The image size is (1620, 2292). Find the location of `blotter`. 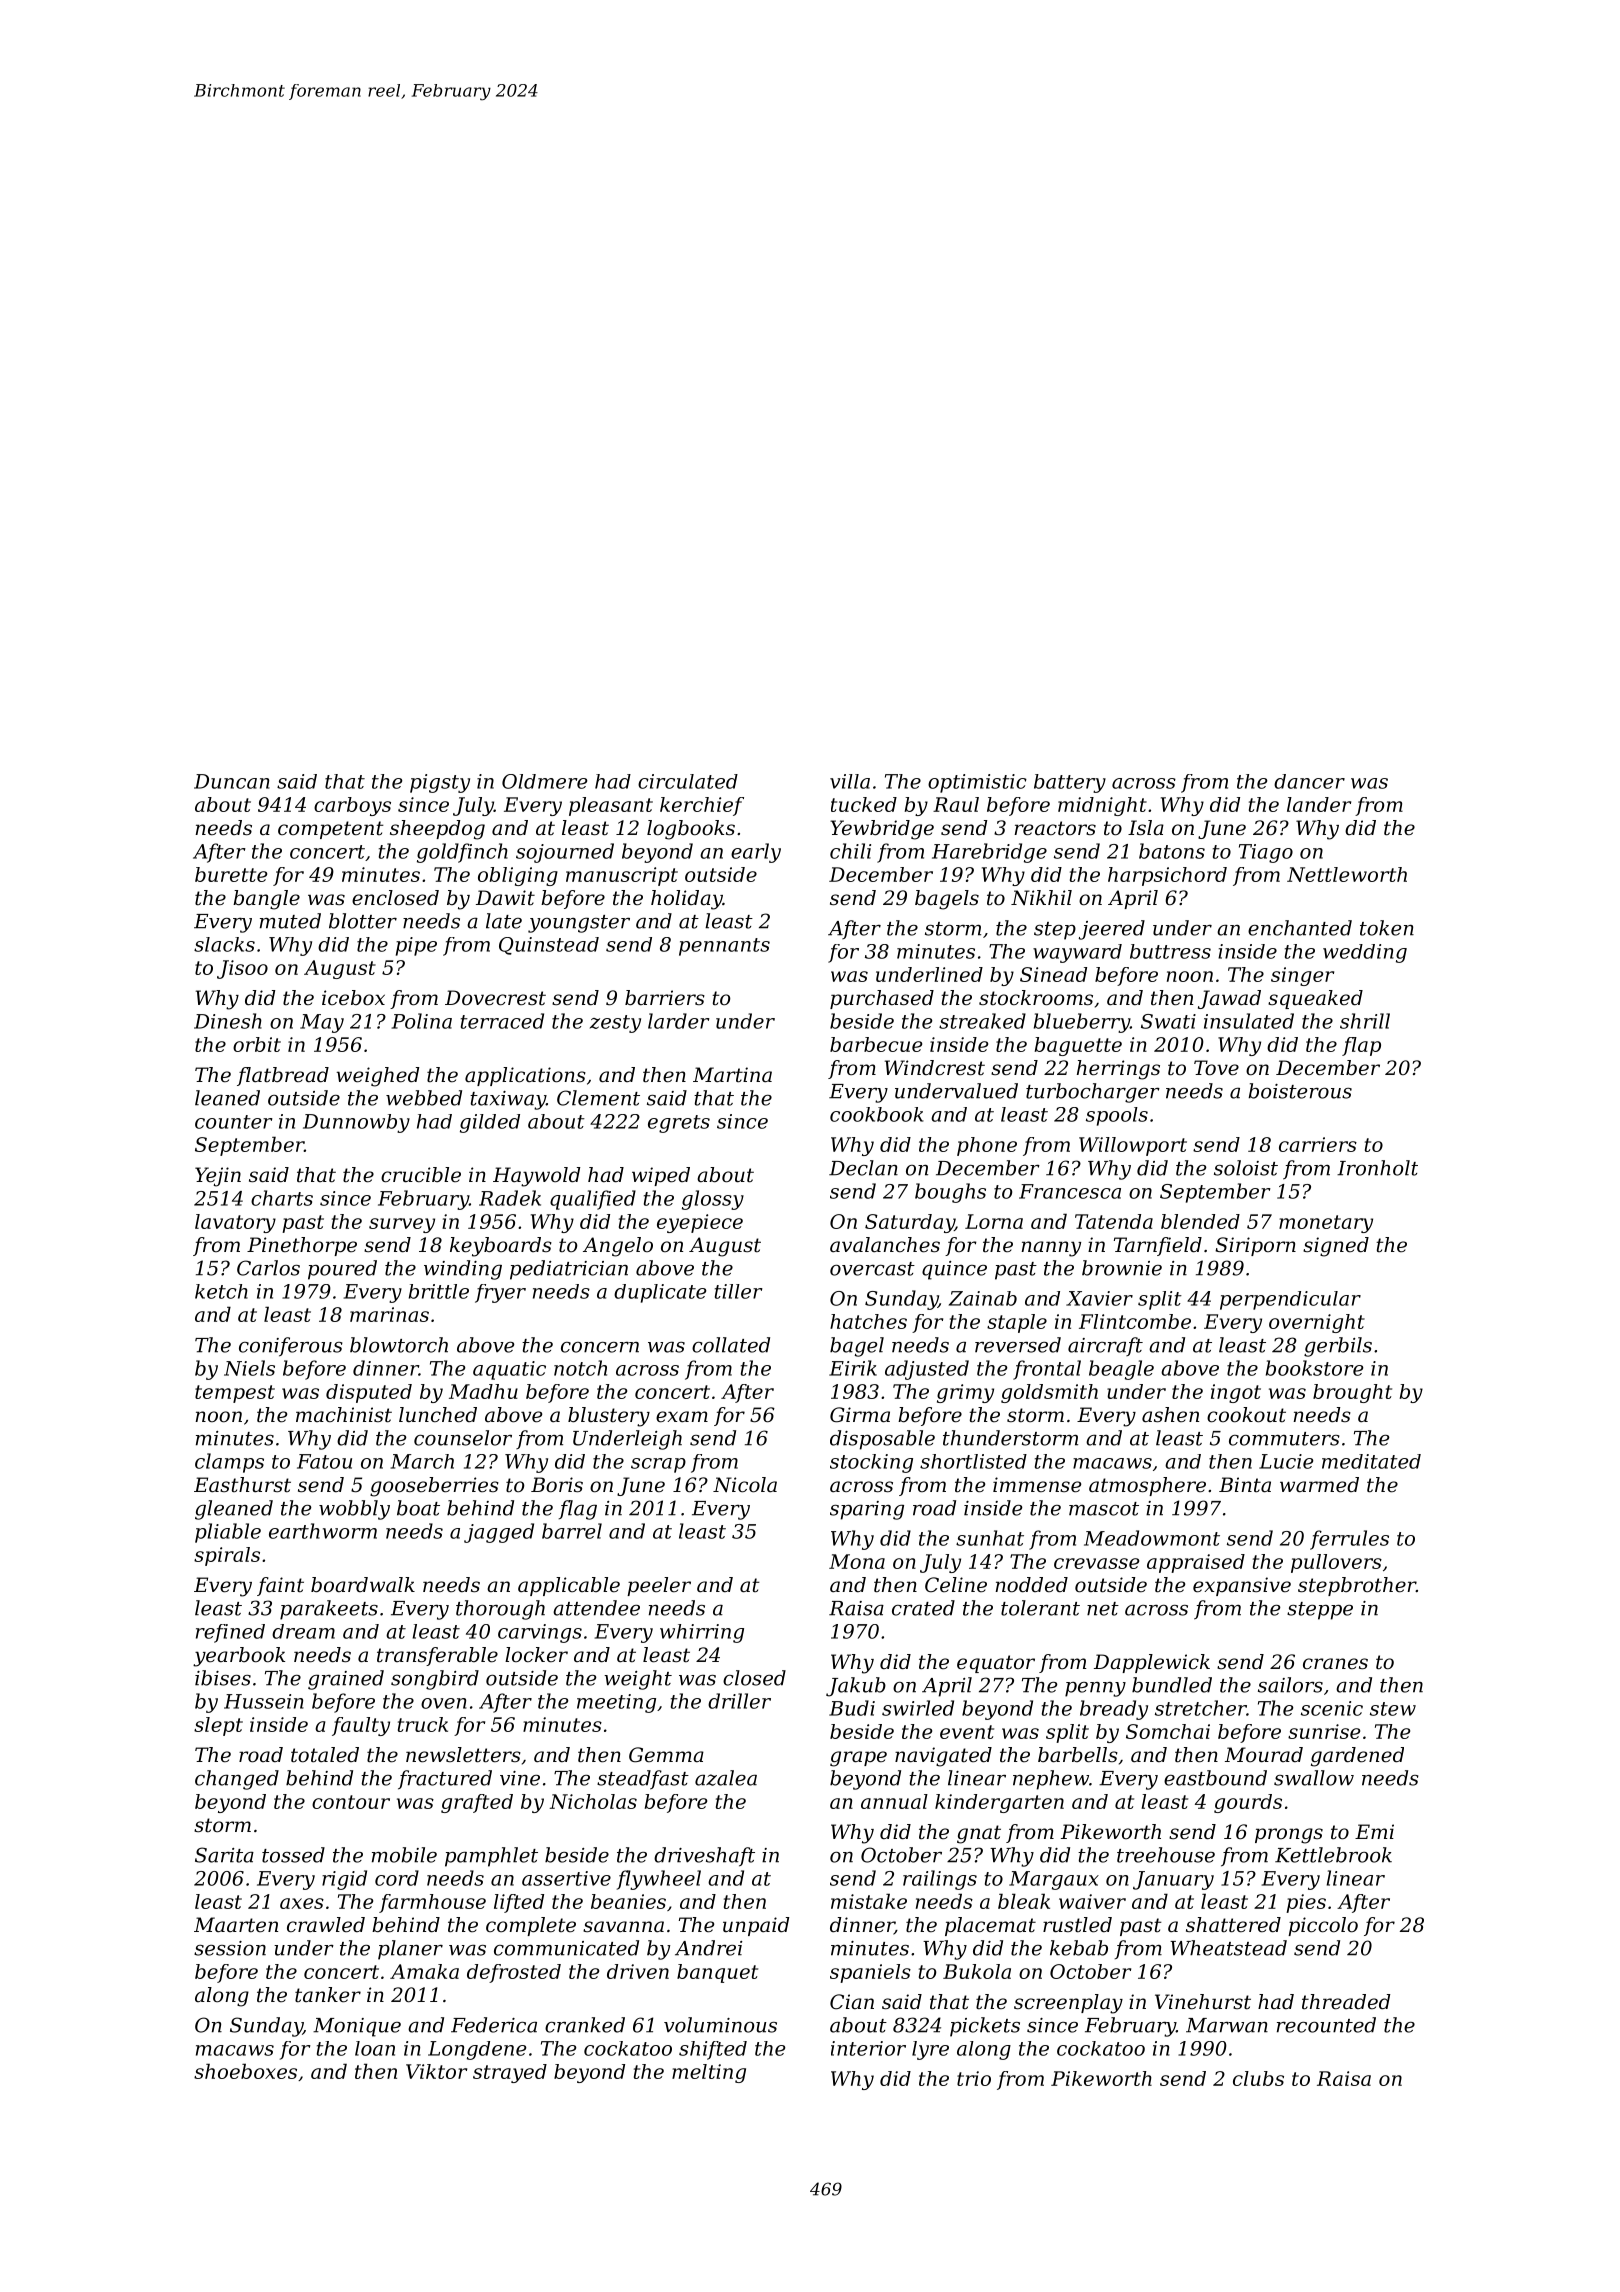

blotter is located at coordinates (363, 921).
